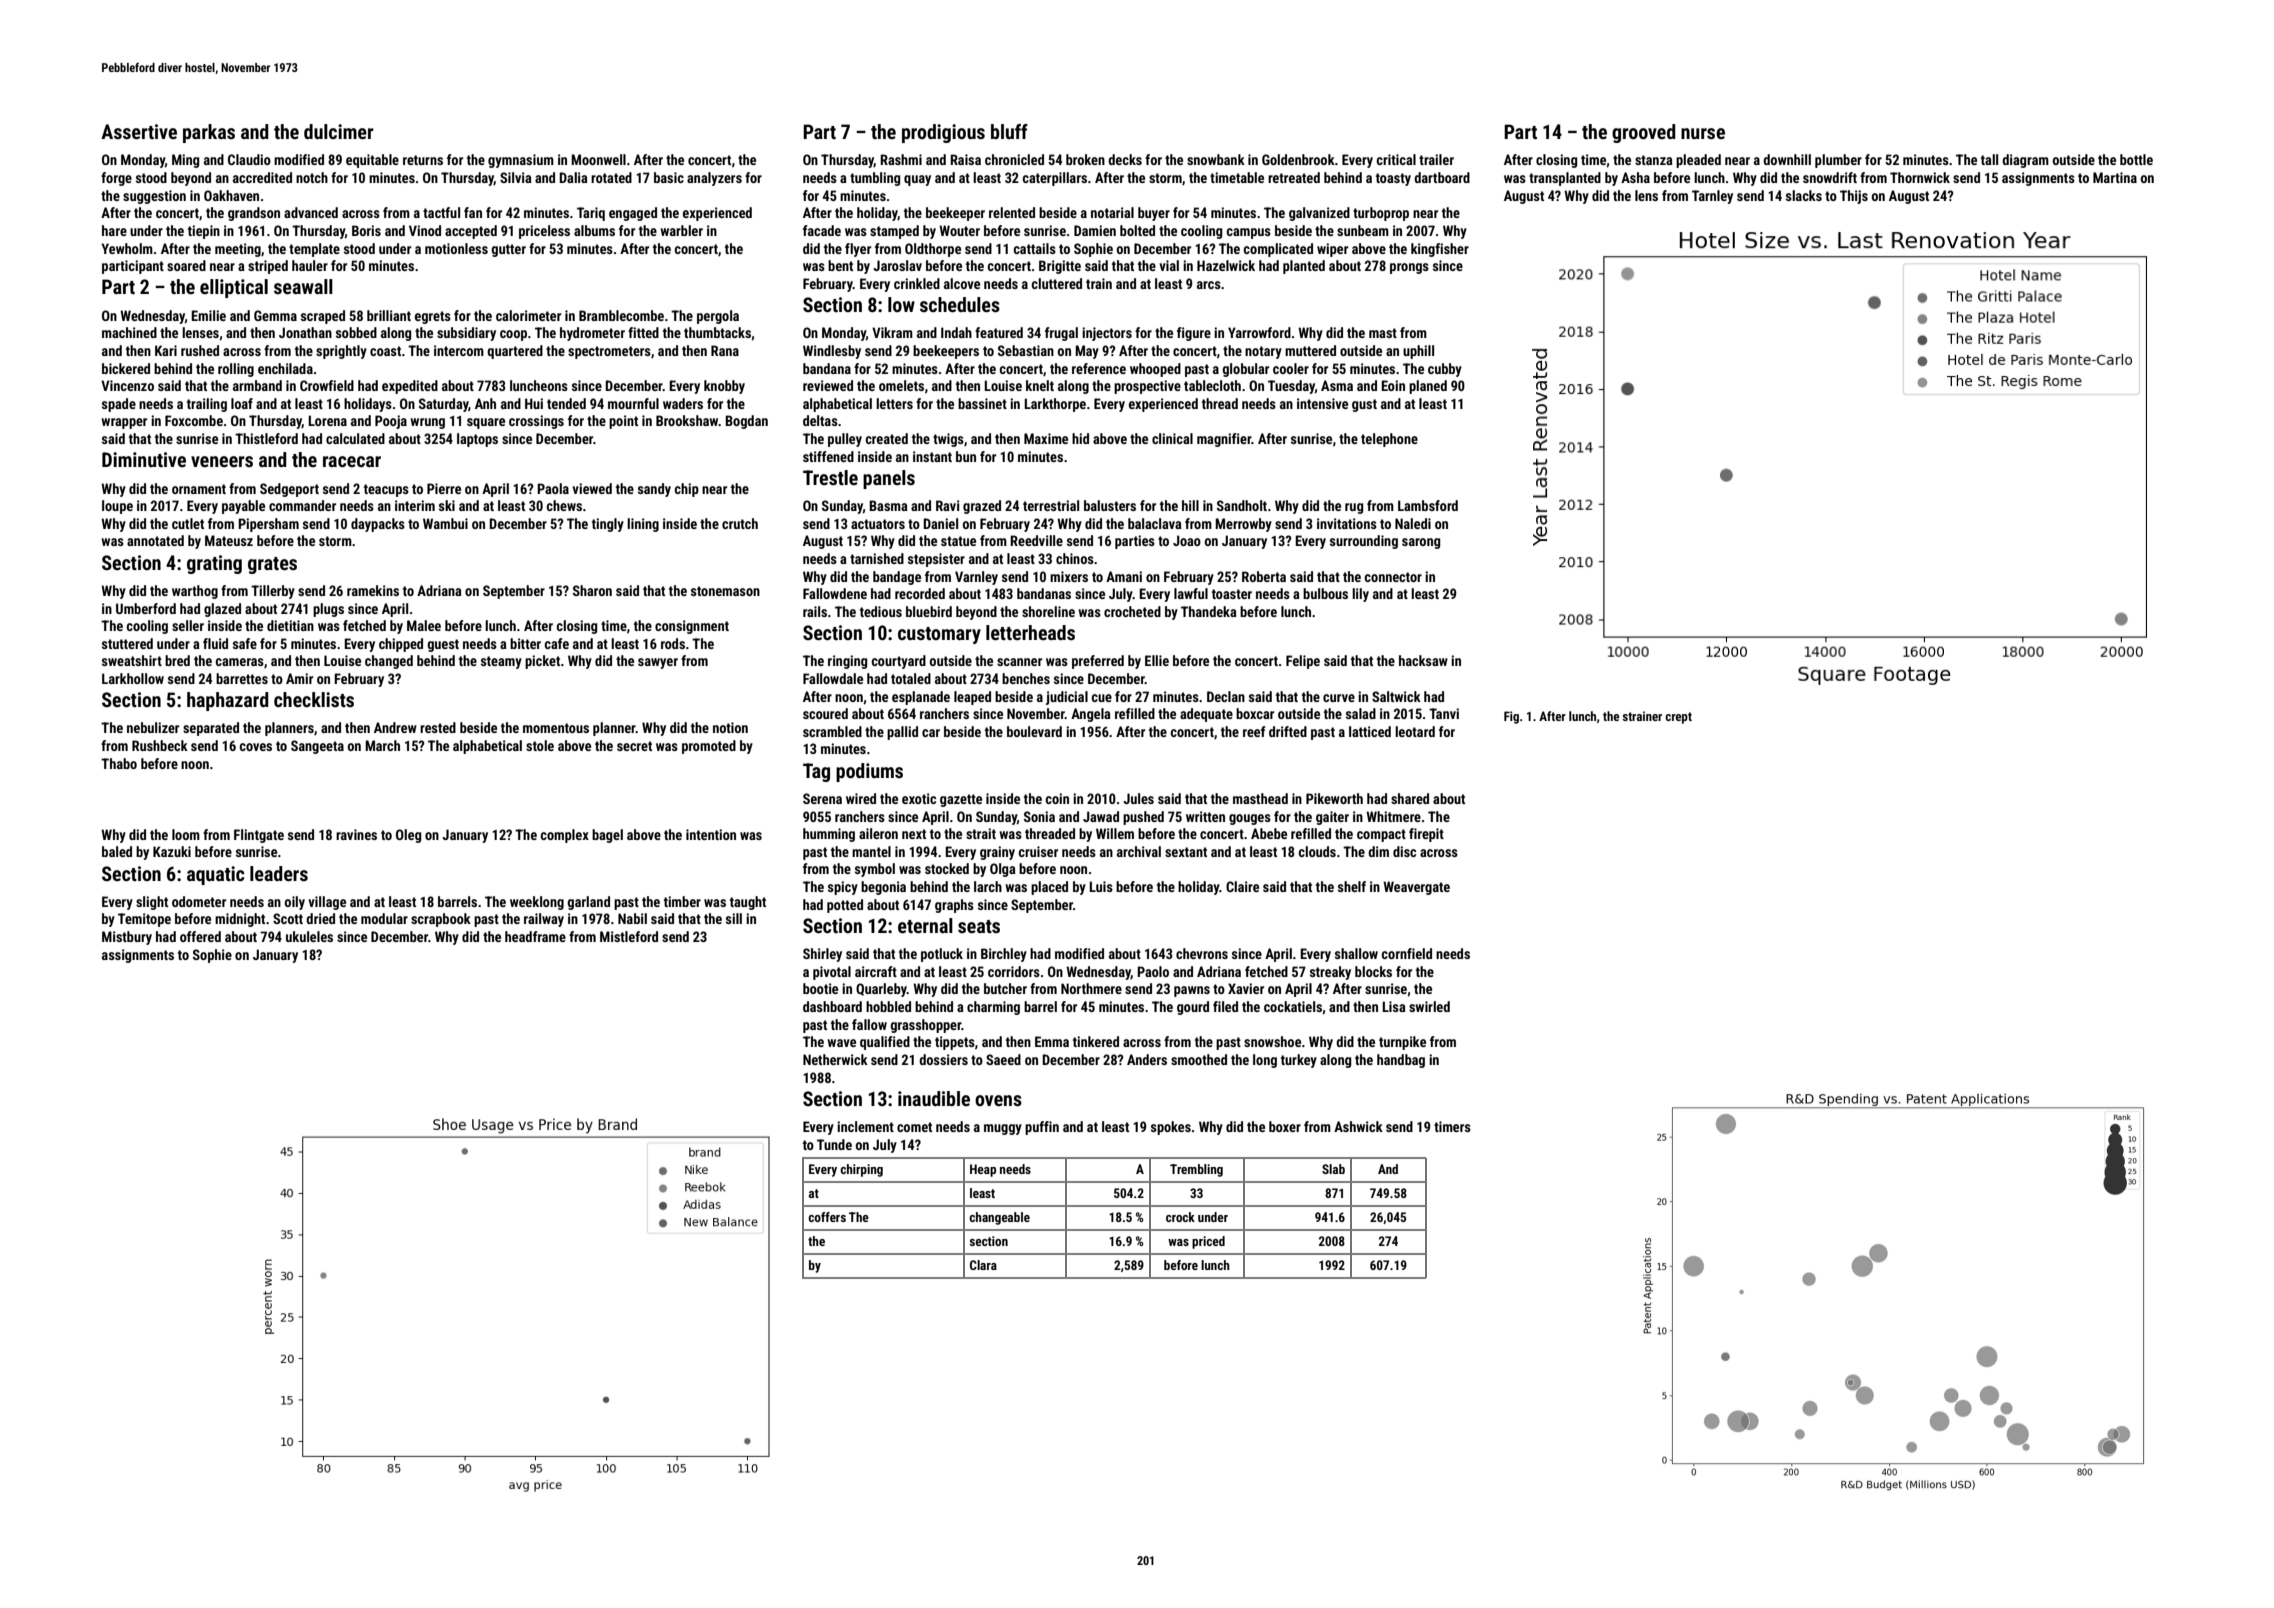 The width and height of the image is (2274, 1608). Describe the element at coordinates (1009, 131) in the image. I see `bluff` at that location.
